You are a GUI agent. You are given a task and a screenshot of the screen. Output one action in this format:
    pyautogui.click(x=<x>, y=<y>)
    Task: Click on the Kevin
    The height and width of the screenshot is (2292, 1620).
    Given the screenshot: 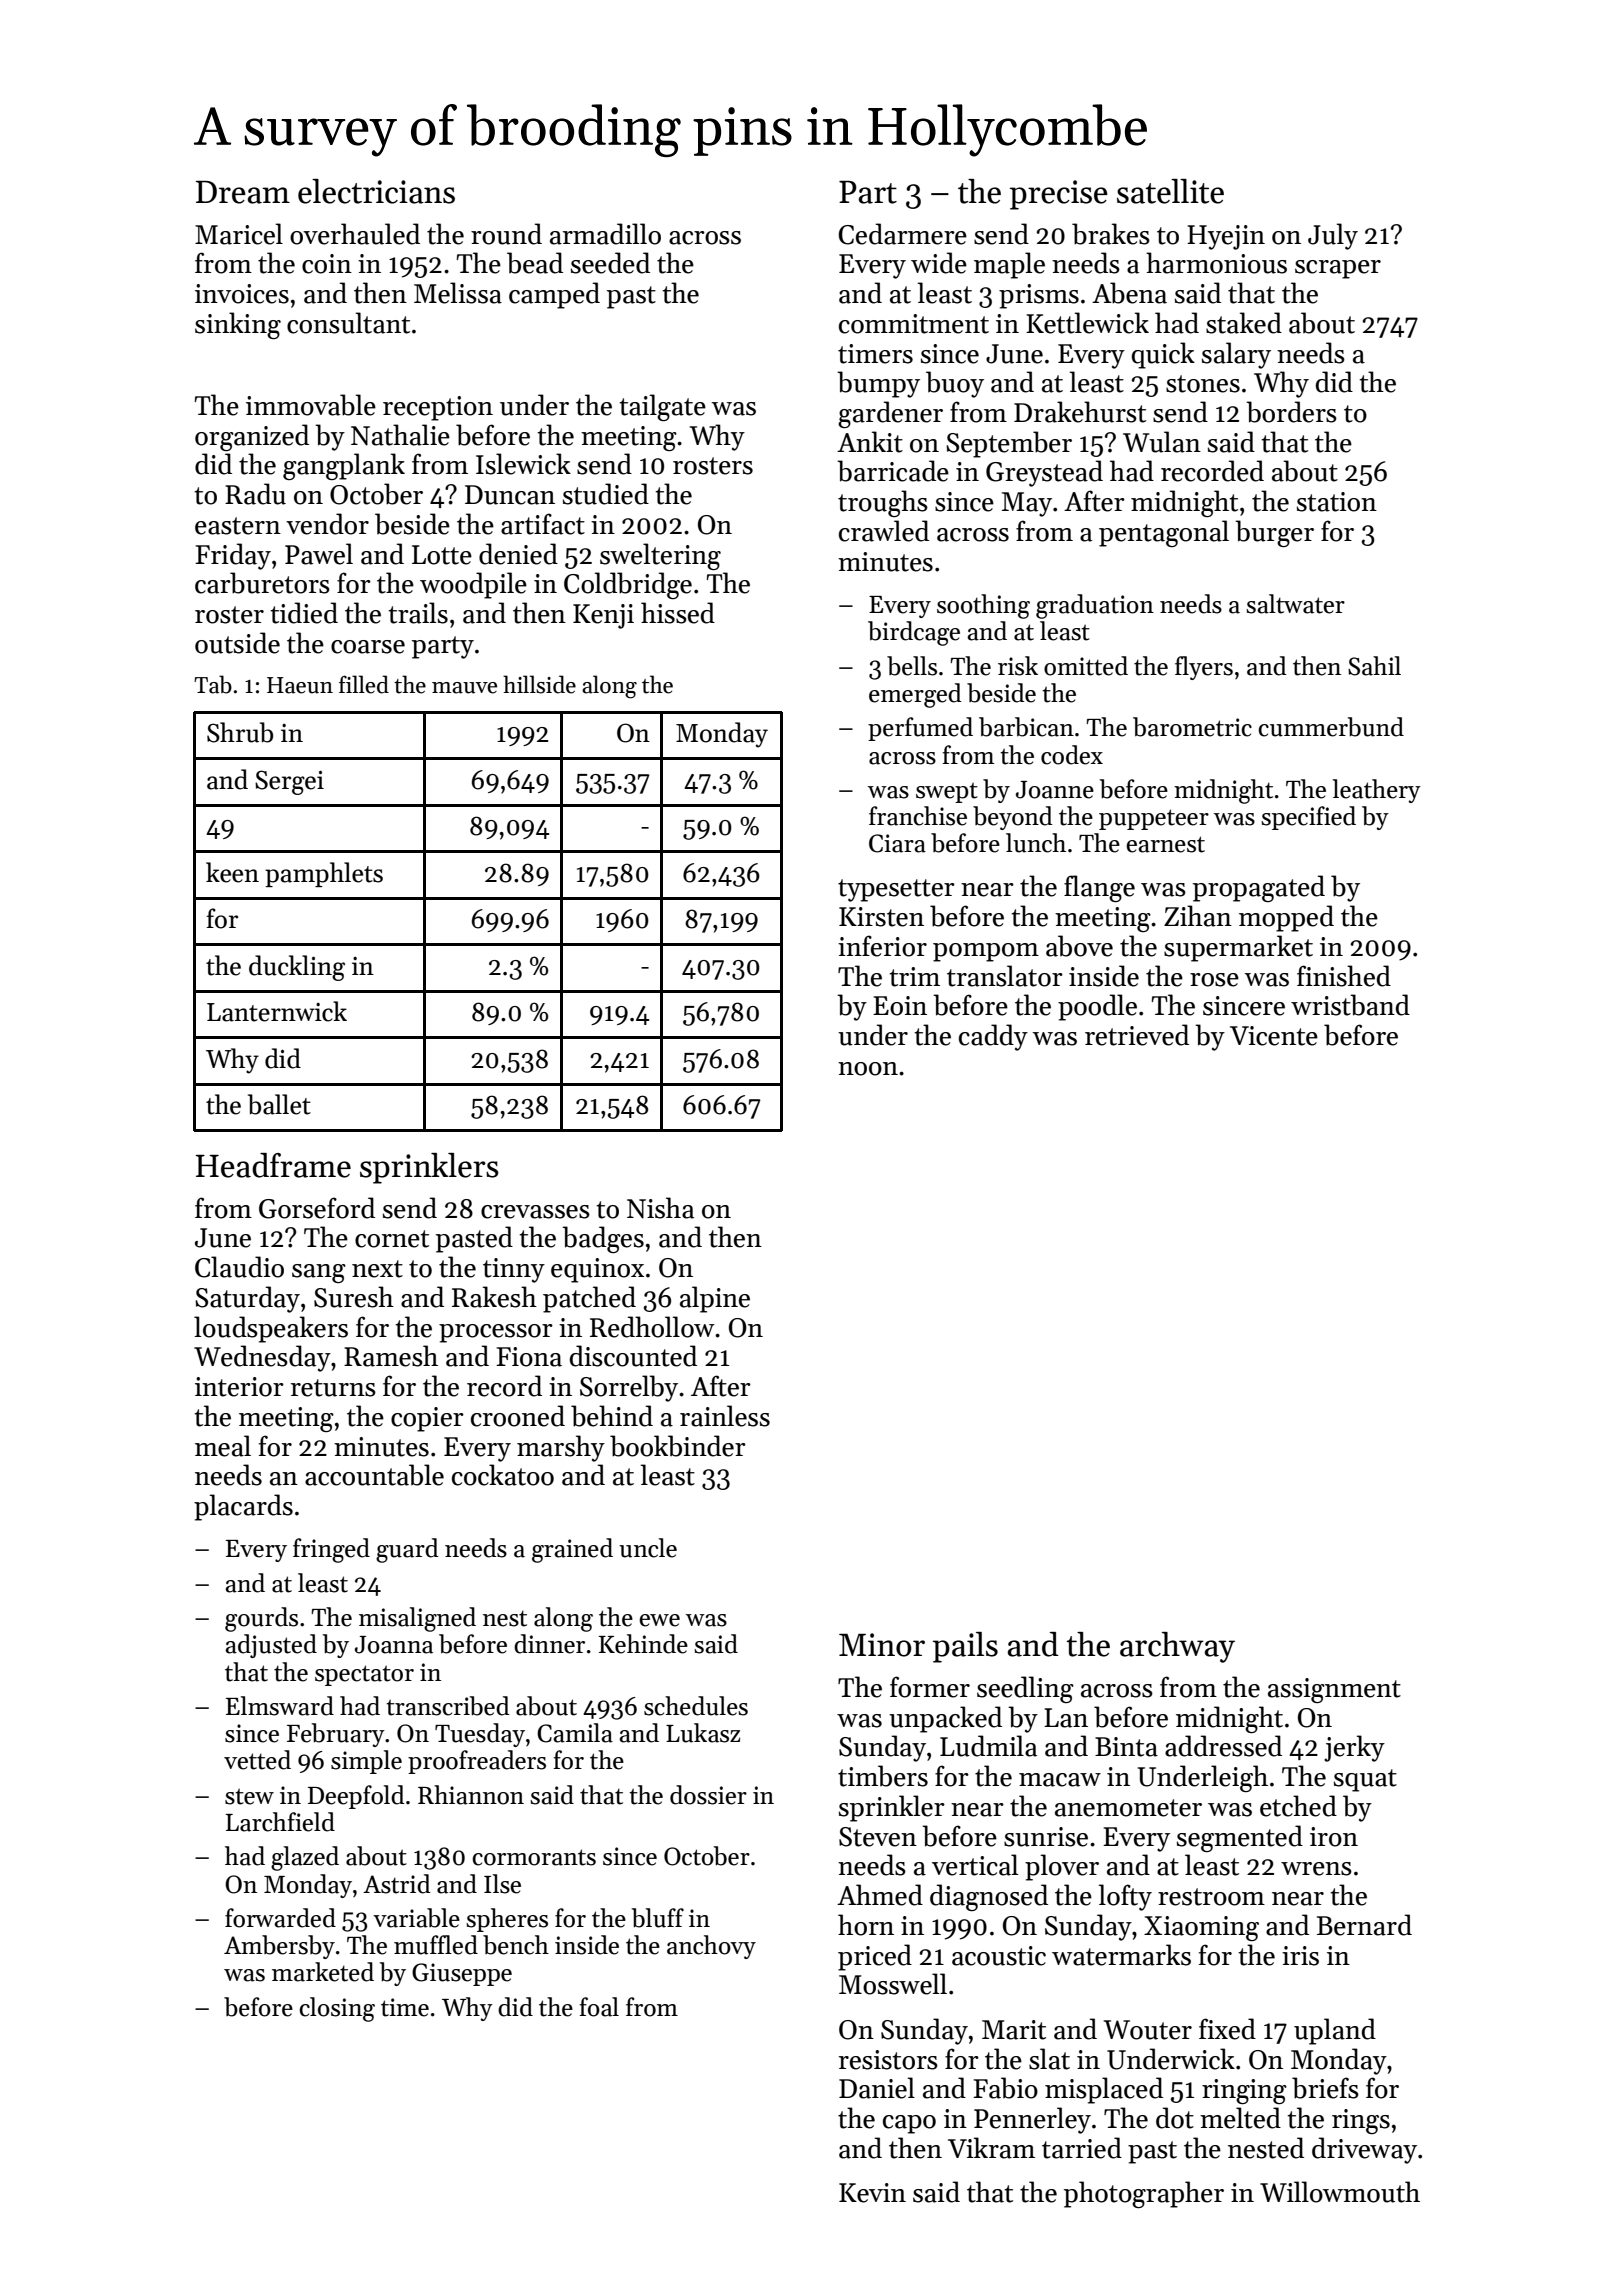 What is the action you would take?
    pyautogui.click(x=872, y=2193)
